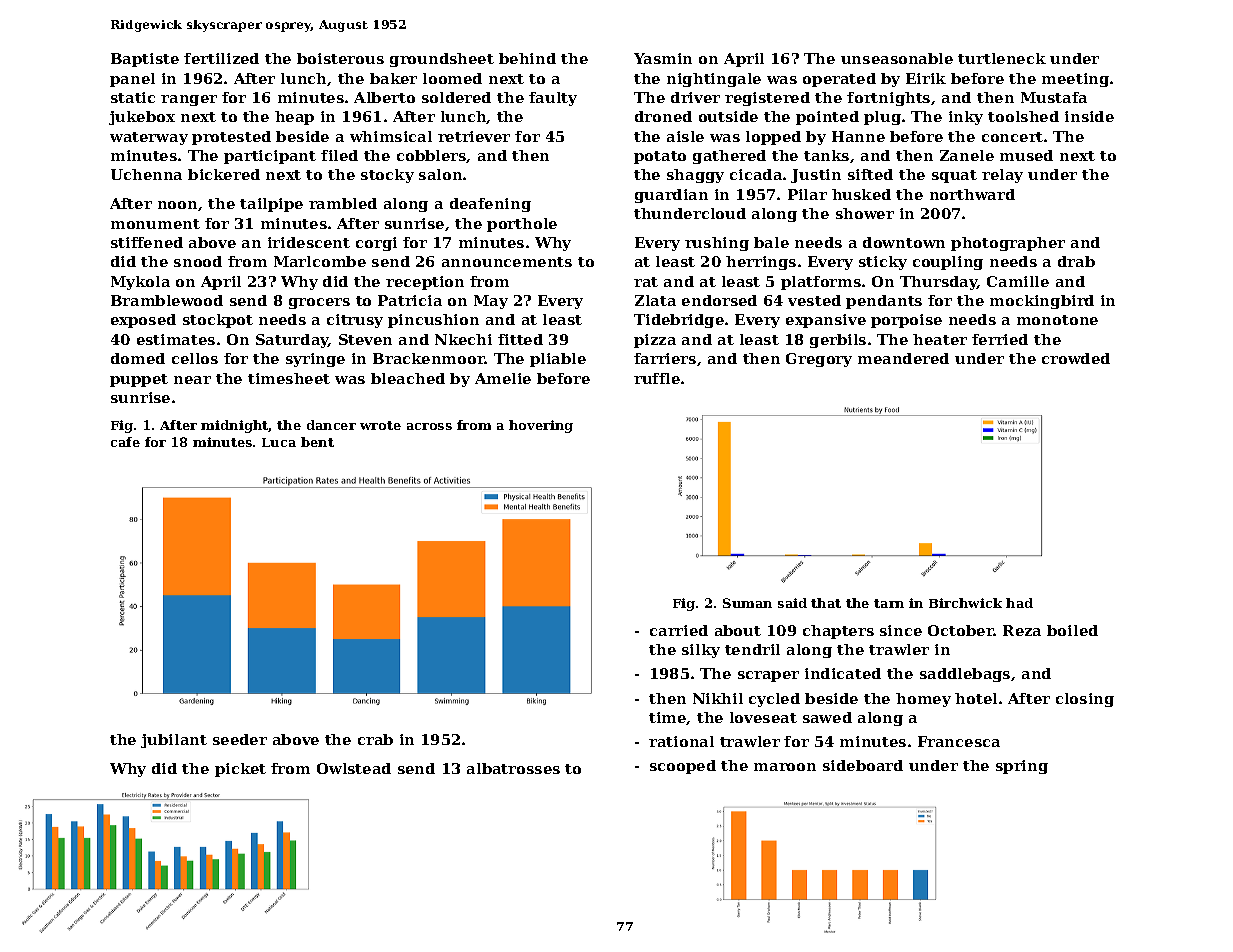 This screenshot has height=952, width=1233. What do you see at coordinates (375, 739) in the screenshot?
I see `crab` at bounding box center [375, 739].
